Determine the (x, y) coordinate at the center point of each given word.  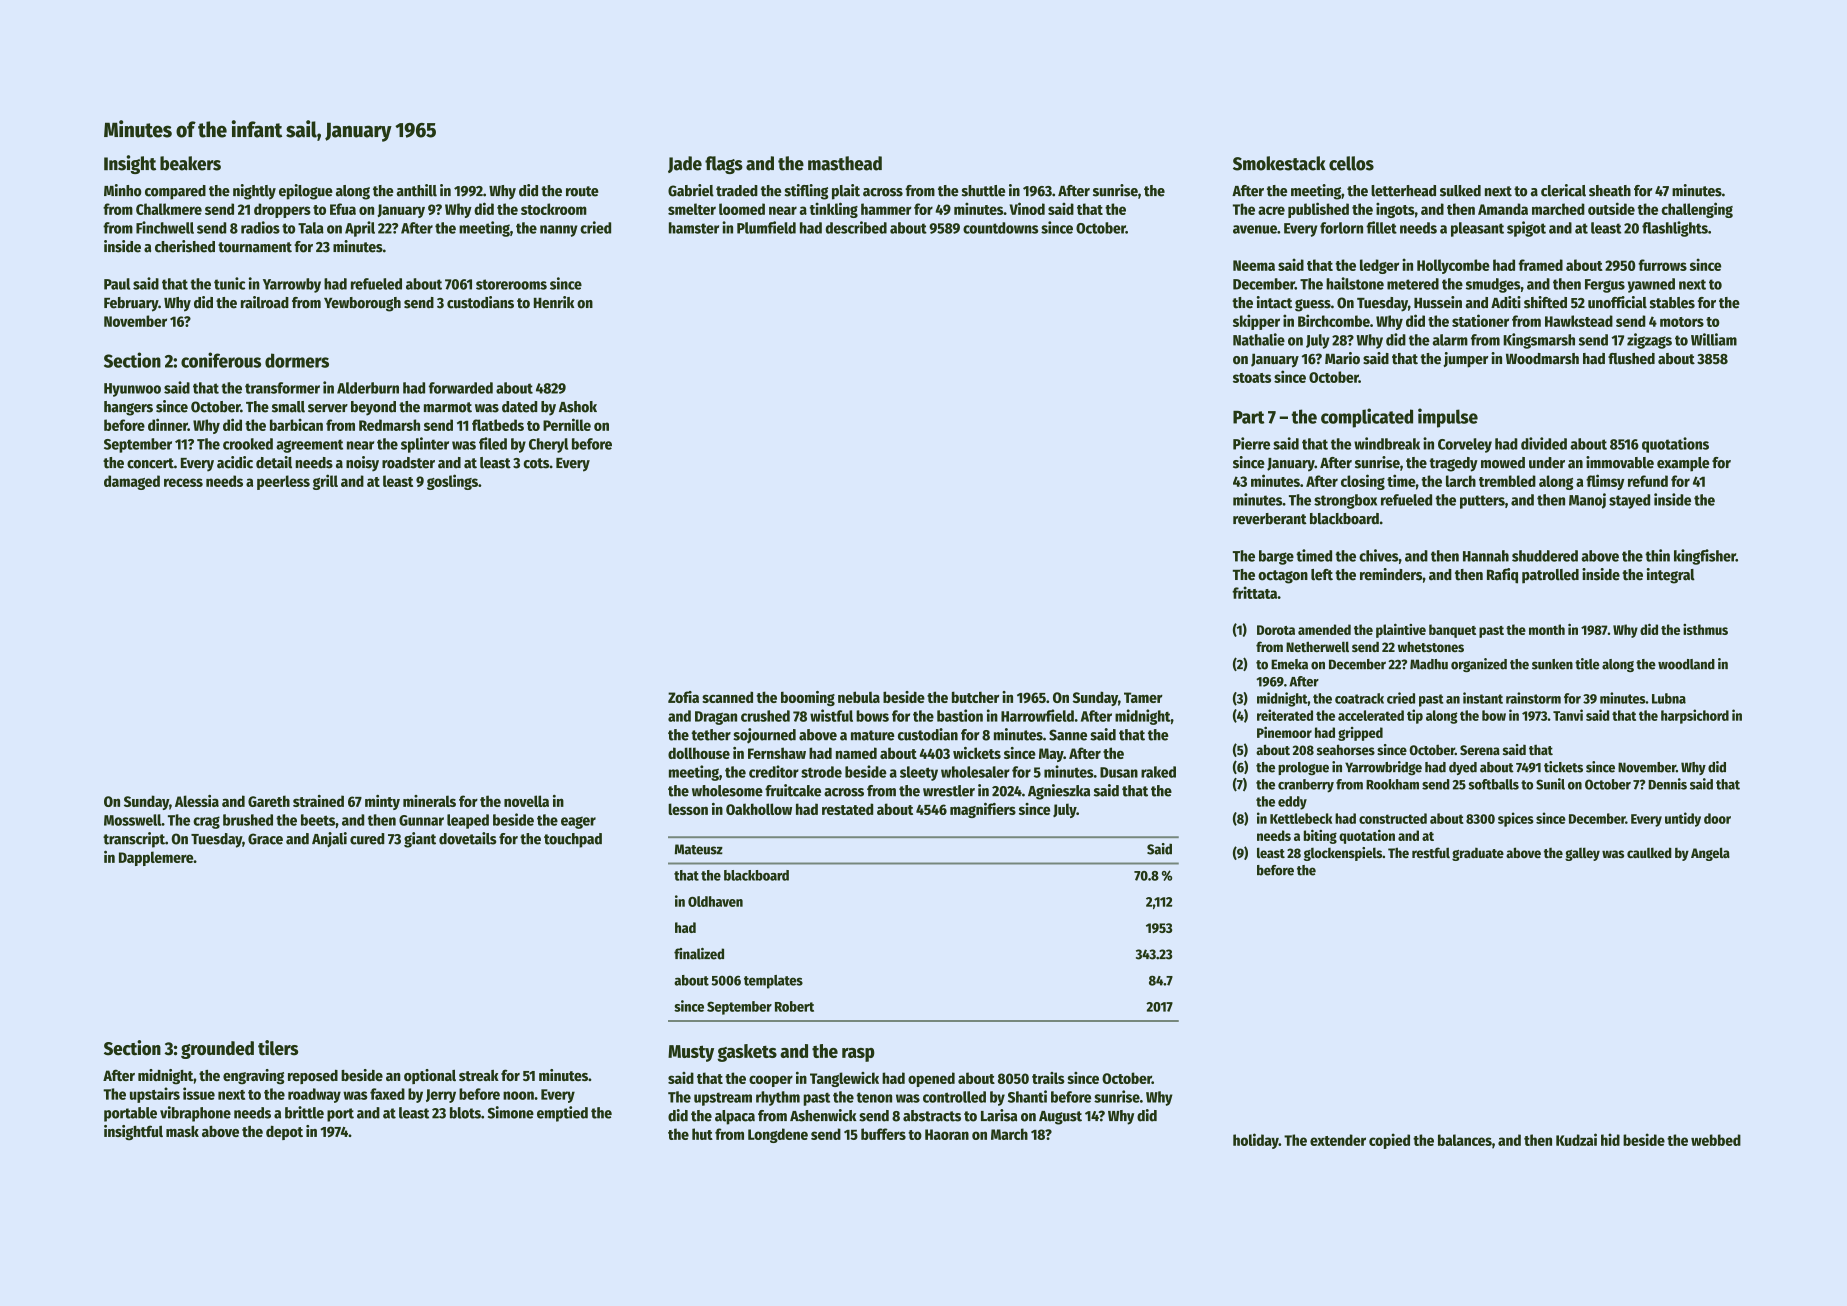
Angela (1710, 854)
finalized (699, 954)
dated (519, 407)
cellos (1351, 163)
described (856, 227)
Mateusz (699, 849)
